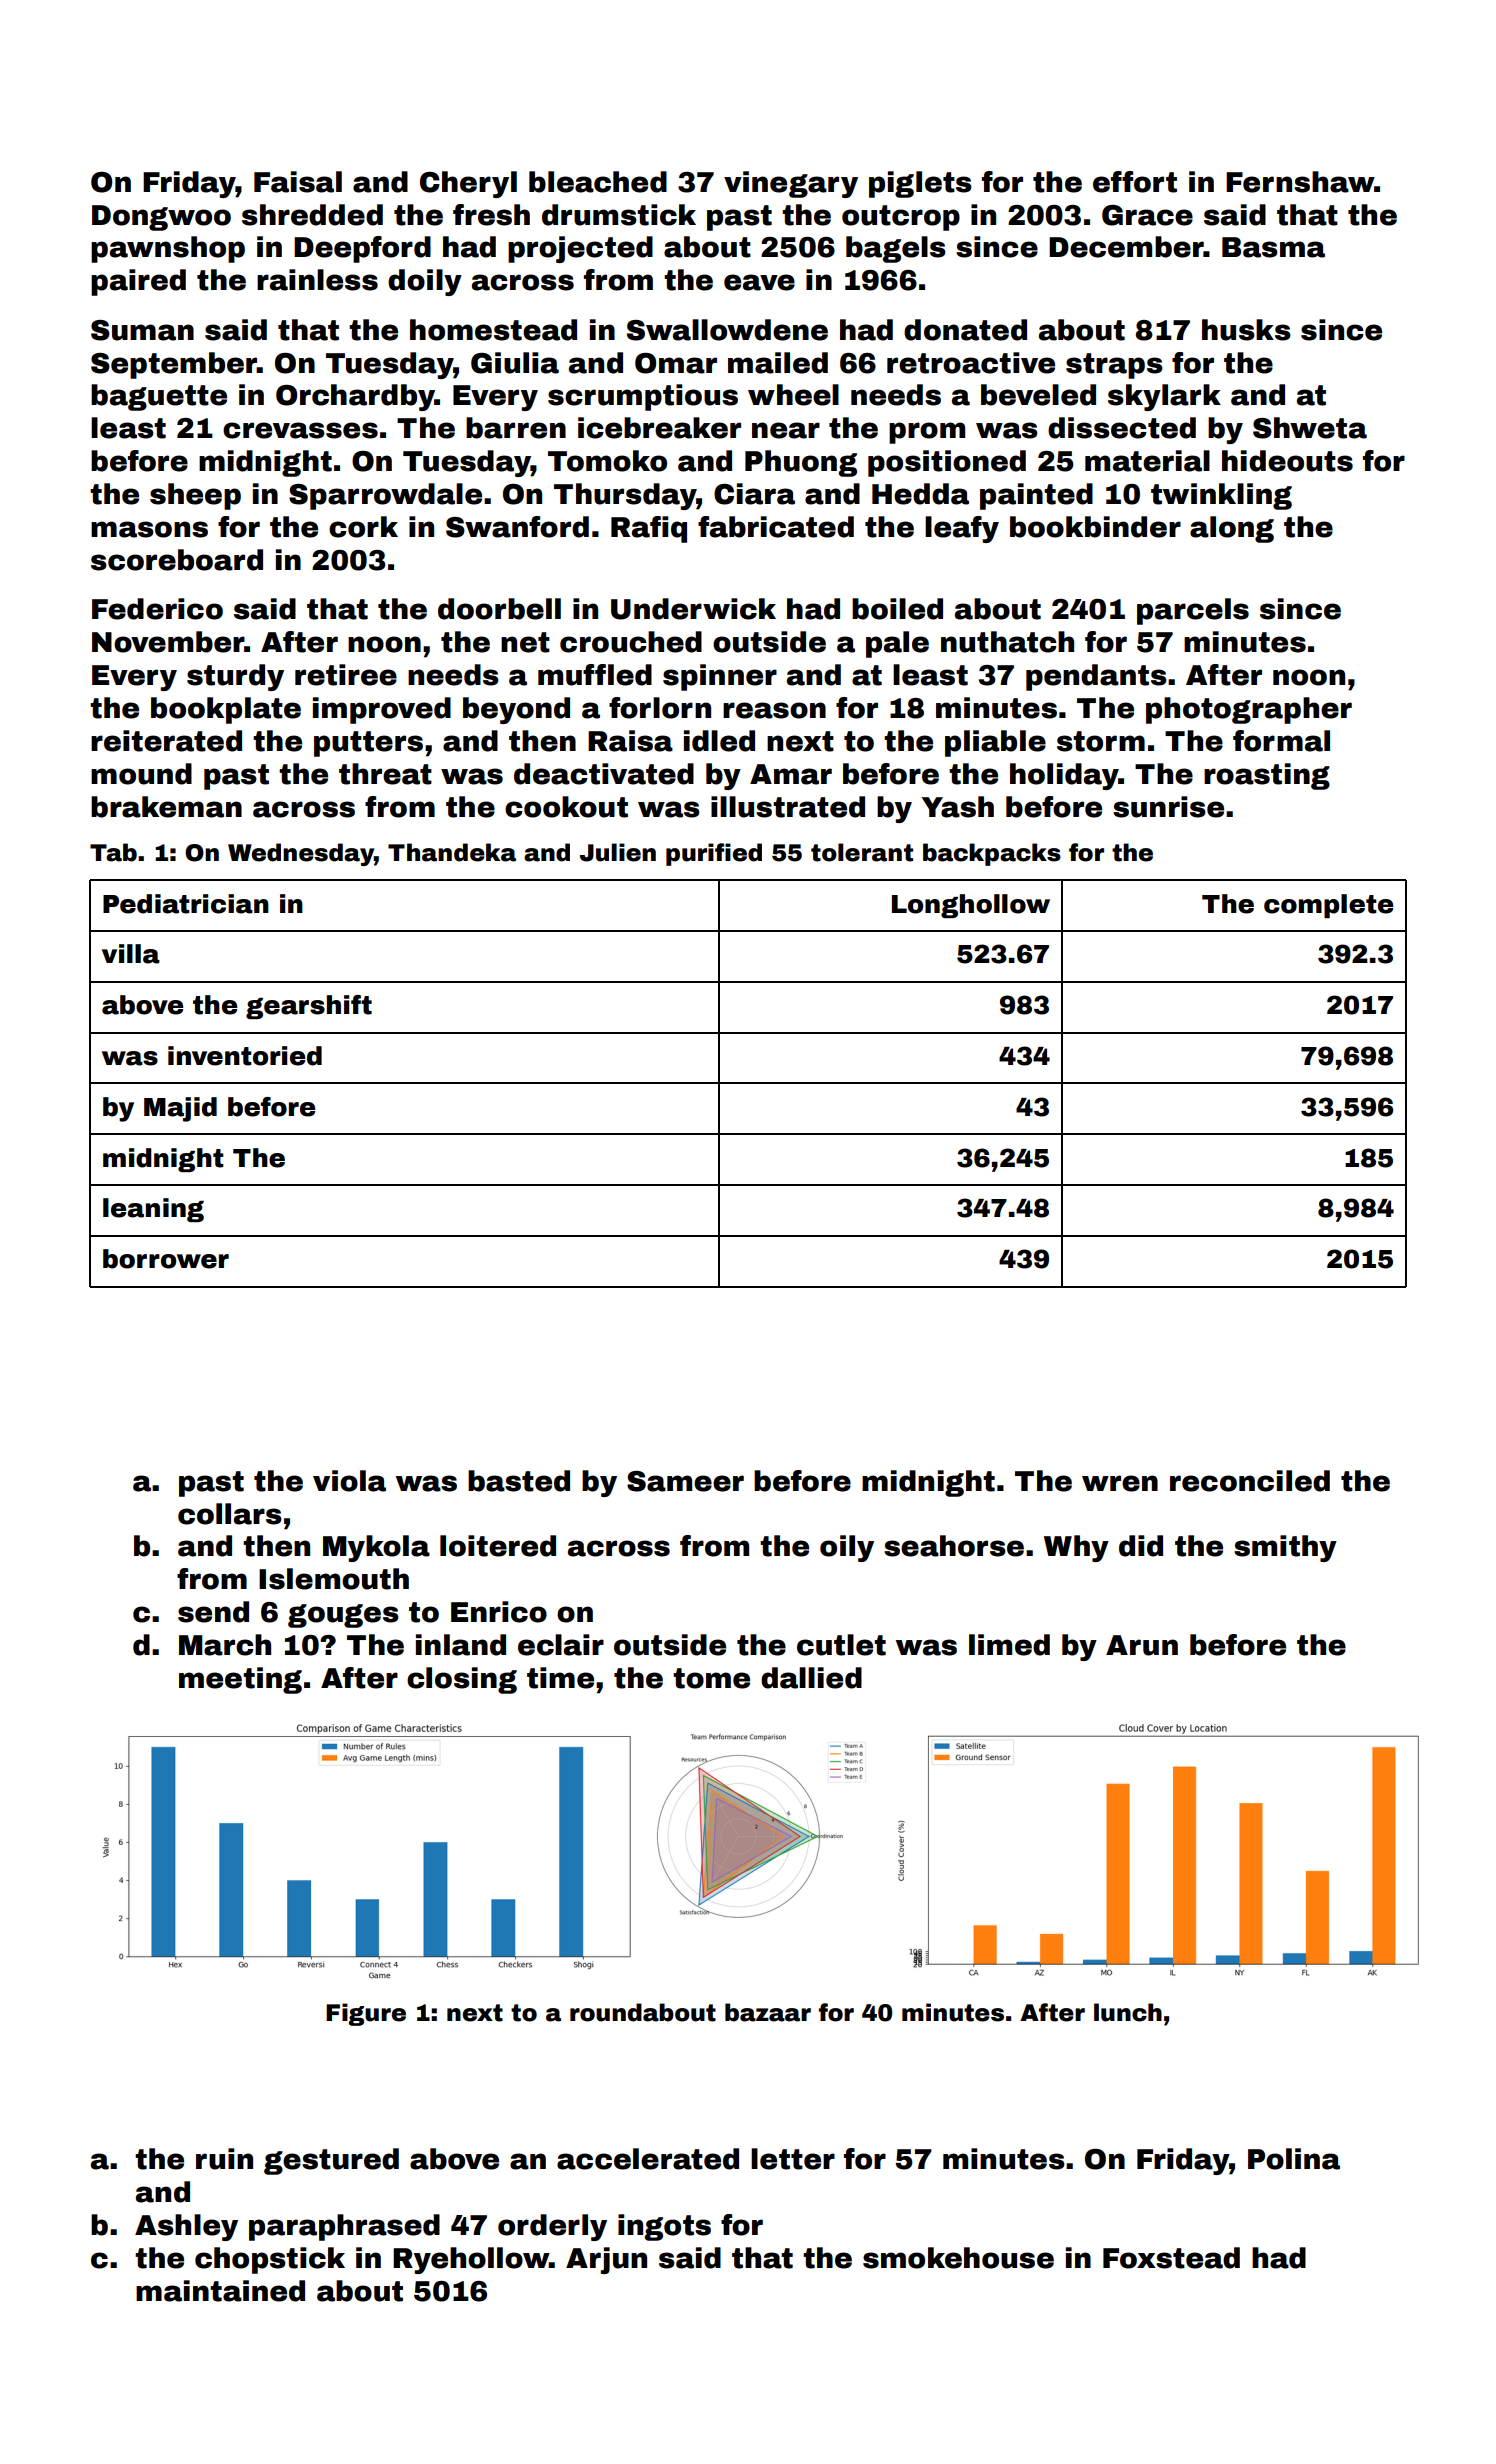  What do you see at coordinates (971, 906) in the screenshot?
I see `Longhollow` at bounding box center [971, 906].
